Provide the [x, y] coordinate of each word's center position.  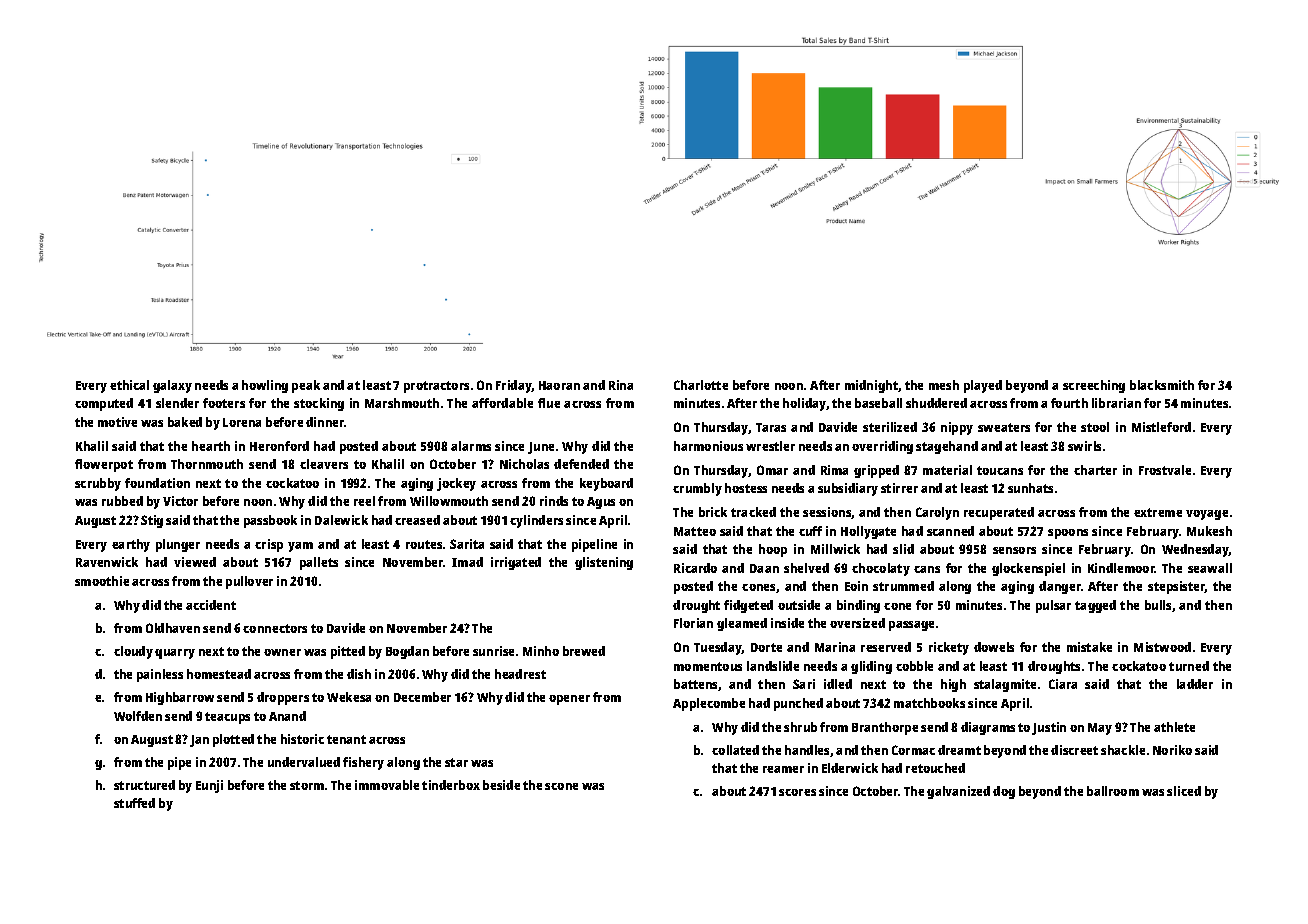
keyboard [606, 484]
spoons [1068, 534]
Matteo [695, 531]
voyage [1207, 515]
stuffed [134, 803]
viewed [195, 562]
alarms [471, 446]
